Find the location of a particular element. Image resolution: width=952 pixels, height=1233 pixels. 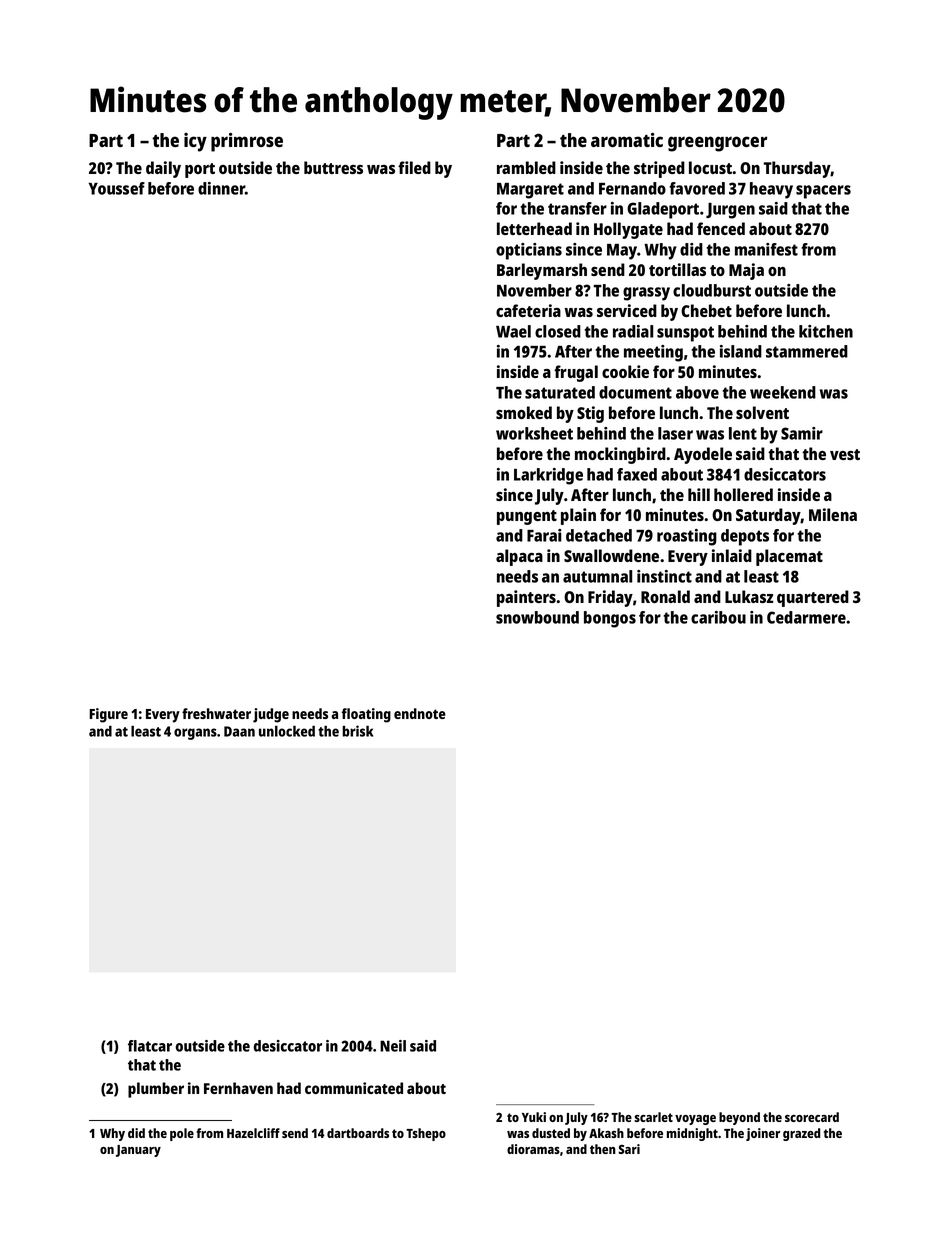

worksheet is located at coordinates (534, 433).
